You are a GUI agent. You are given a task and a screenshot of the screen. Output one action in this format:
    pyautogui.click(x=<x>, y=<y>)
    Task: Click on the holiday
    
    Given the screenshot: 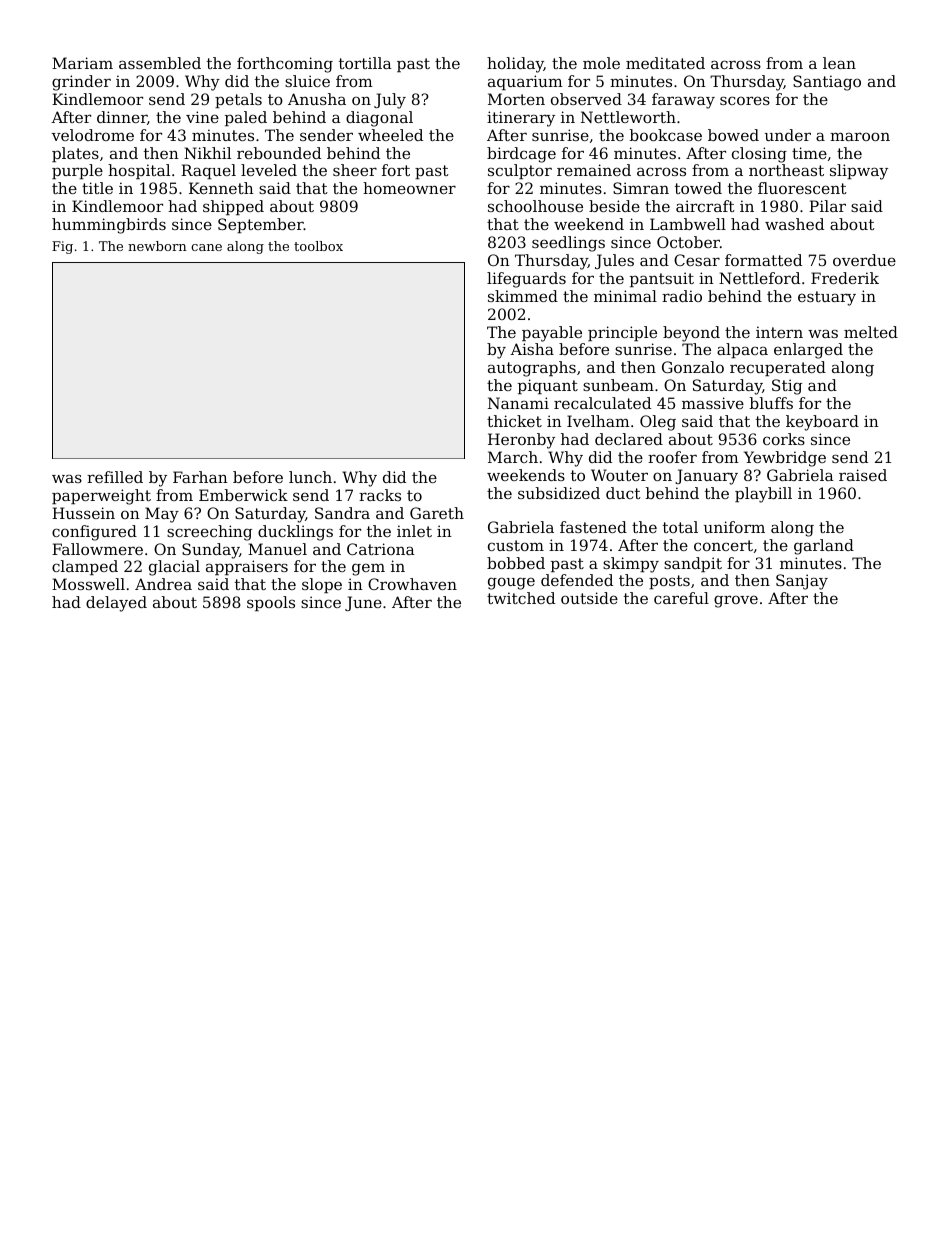 What is the action you would take?
    pyautogui.click(x=515, y=65)
